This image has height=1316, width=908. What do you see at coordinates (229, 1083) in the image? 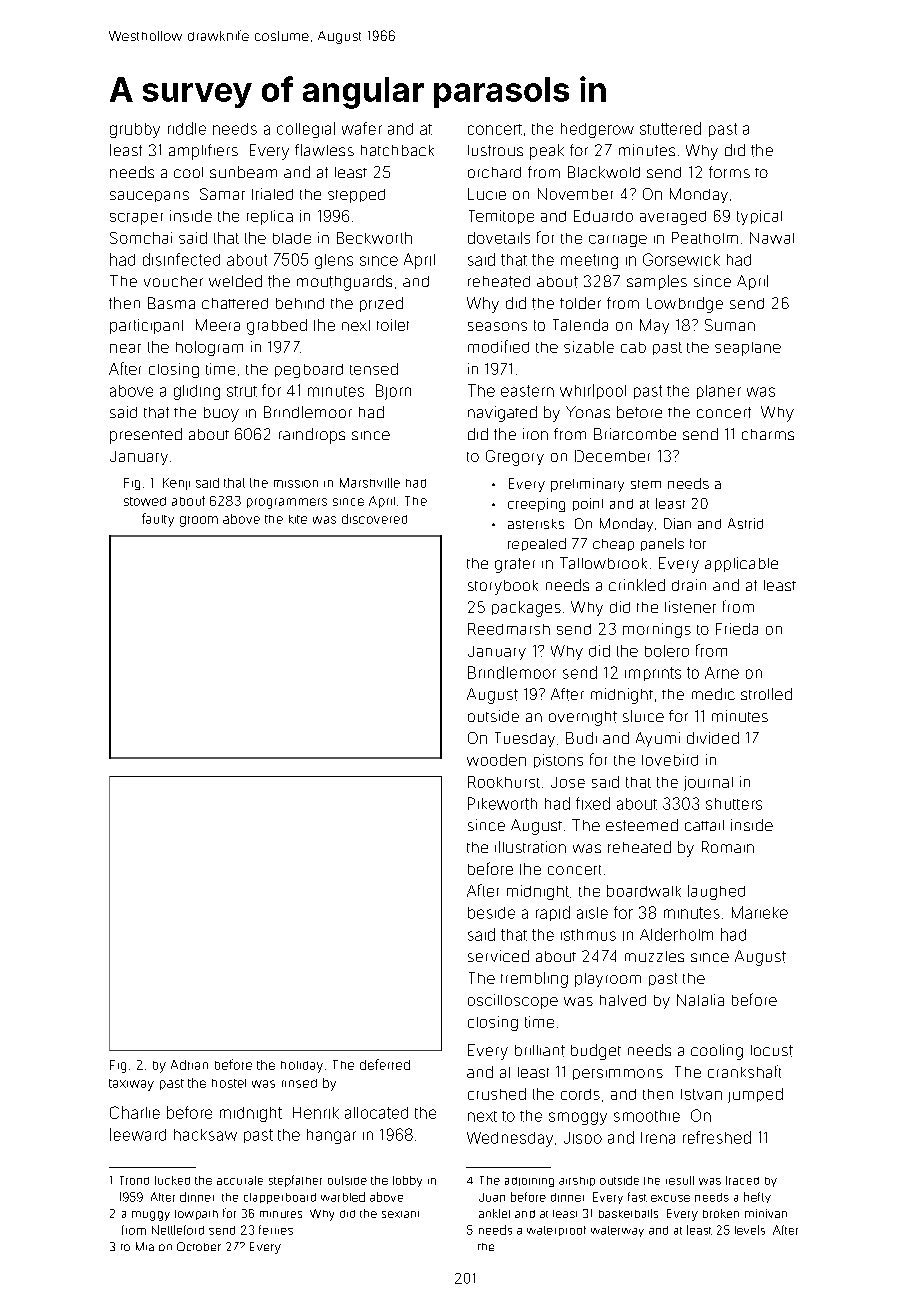
I see `hostel` at bounding box center [229, 1083].
